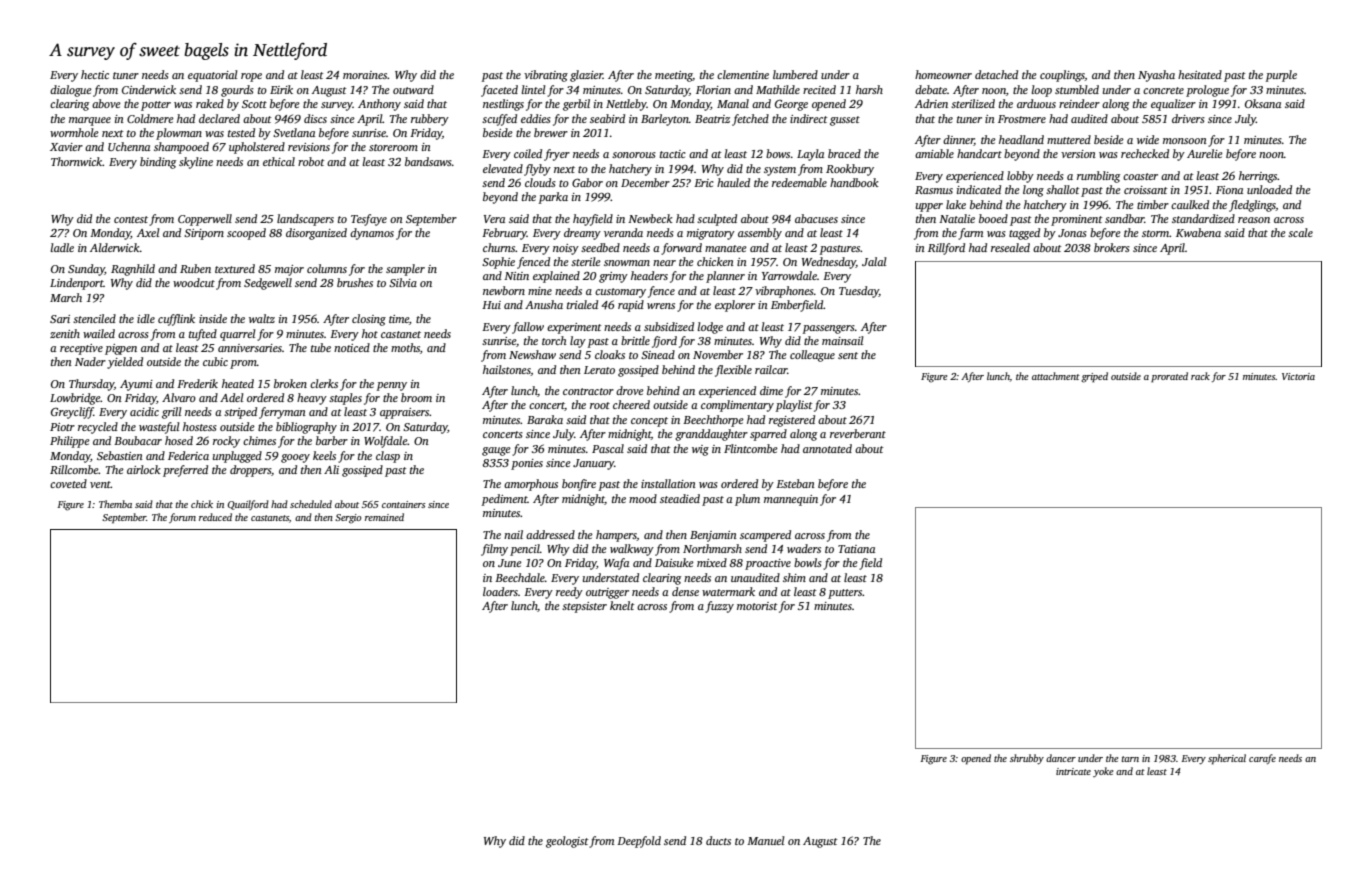 This screenshot has height=887, width=1372. I want to click on carafe, so click(1262, 759).
